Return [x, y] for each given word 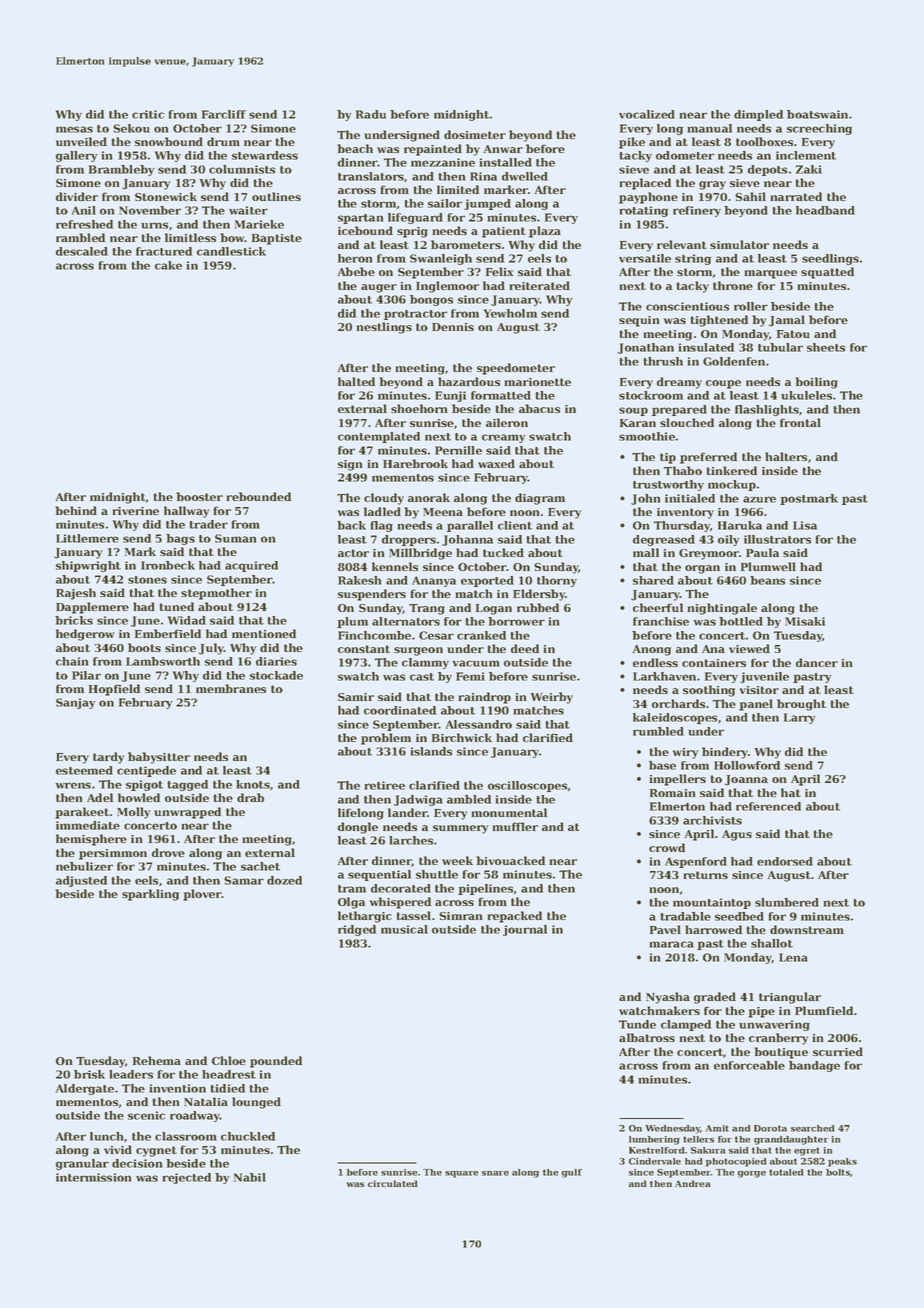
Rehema [157, 1060]
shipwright [88, 566]
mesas [74, 129]
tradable [685, 916]
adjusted [81, 881]
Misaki [805, 621]
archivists [712, 820]
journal [525, 930]
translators [371, 176]
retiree [385, 785]
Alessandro [479, 724]
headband [825, 210]
